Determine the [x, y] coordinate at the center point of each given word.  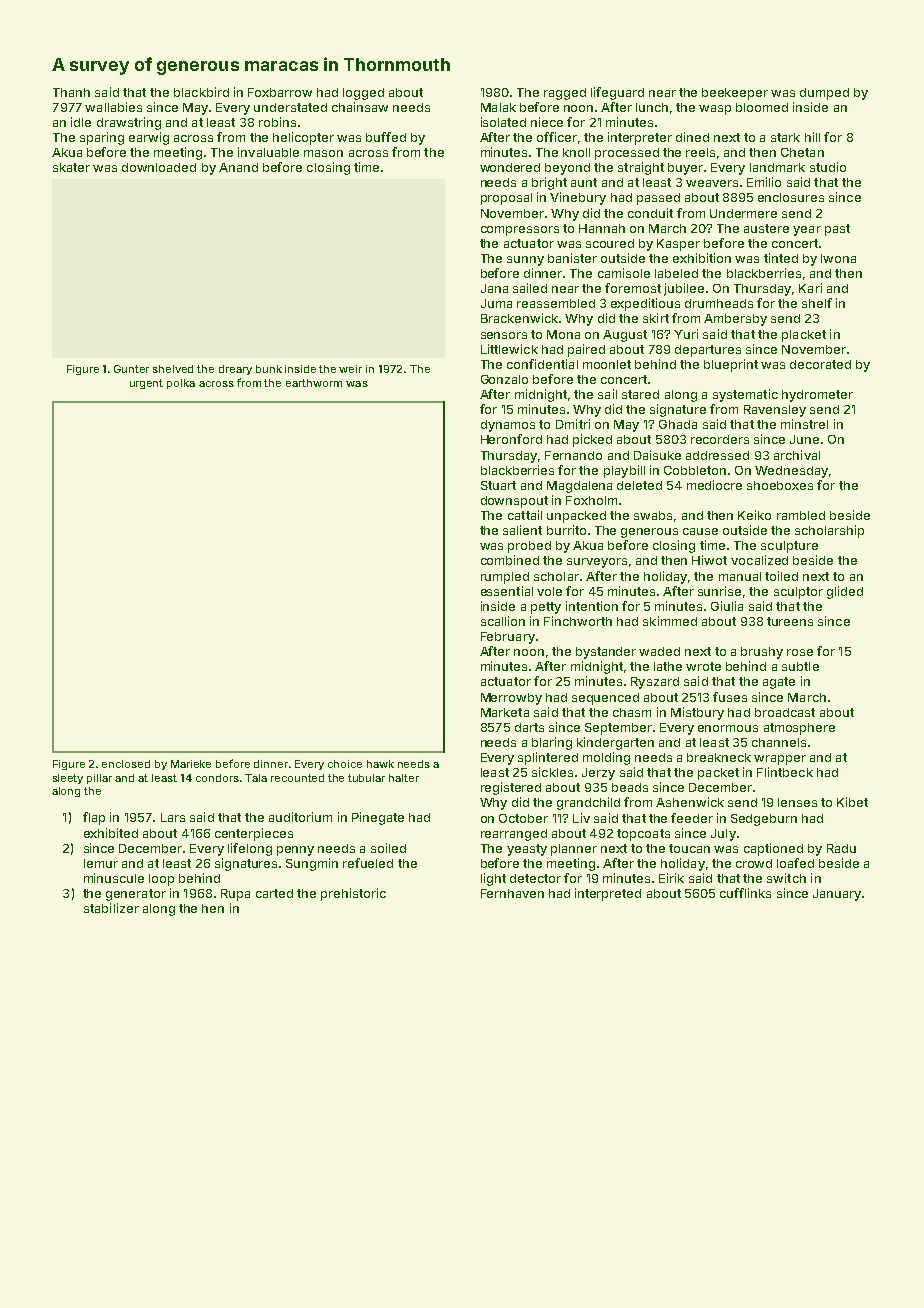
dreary [235, 370]
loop [161, 880]
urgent [146, 384]
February [508, 638]
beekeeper [735, 94]
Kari [810, 288]
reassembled [556, 303]
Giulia [727, 606]
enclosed [126, 764]
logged [363, 94]
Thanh [71, 92]
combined [510, 560]
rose [800, 652]
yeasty [527, 850]
